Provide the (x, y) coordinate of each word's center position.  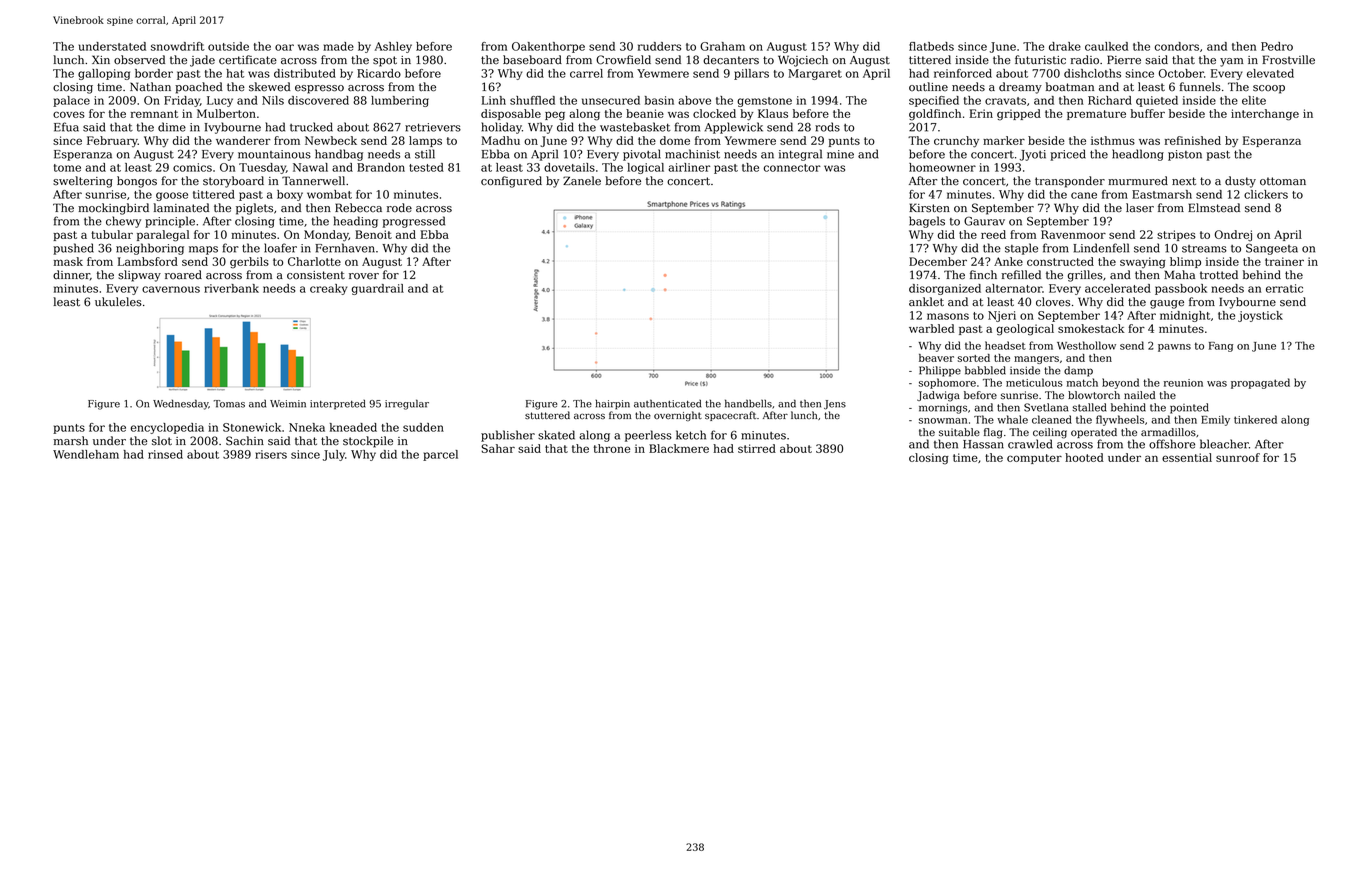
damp (1078, 371)
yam (1232, 62)
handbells (748, 403)
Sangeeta (1272, 249)
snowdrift (178, 46)
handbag (339, 155)
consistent (316, 275)
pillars (751, 74)
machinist (692, 154)
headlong (1138, 155)
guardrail (378, 289)
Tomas (229, 404)
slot (162, 441)
